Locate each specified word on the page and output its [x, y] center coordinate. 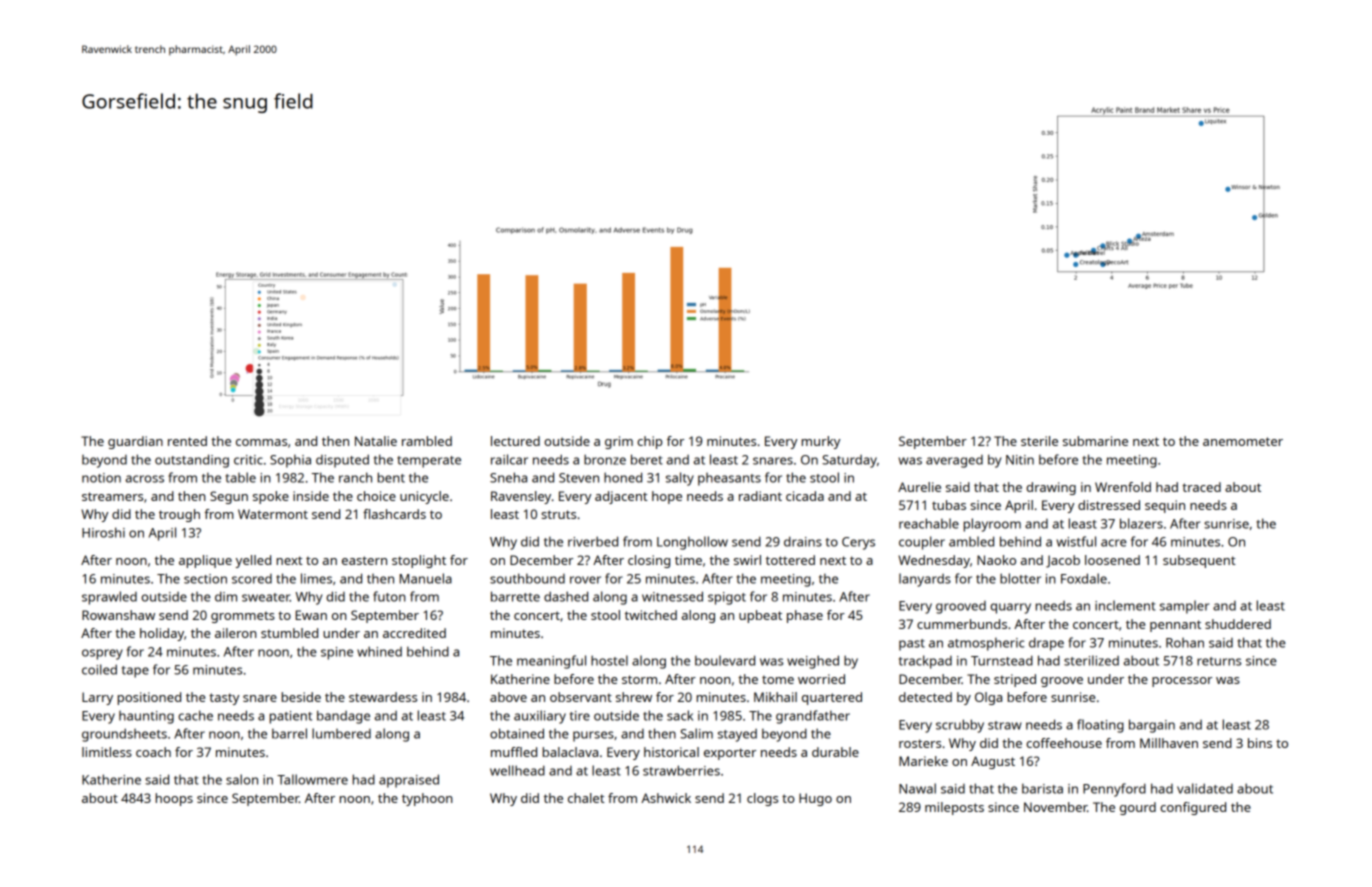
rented [187, 441]
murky [821, 442]
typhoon [427, 799]
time [688, 560]
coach [153, 752]
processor [1182, 682]
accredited [414, 633]
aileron [235, 633]
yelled [253, 561]
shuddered [1238, 624]
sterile [1039, 441]
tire [580, 716]
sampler [1184, 607]
